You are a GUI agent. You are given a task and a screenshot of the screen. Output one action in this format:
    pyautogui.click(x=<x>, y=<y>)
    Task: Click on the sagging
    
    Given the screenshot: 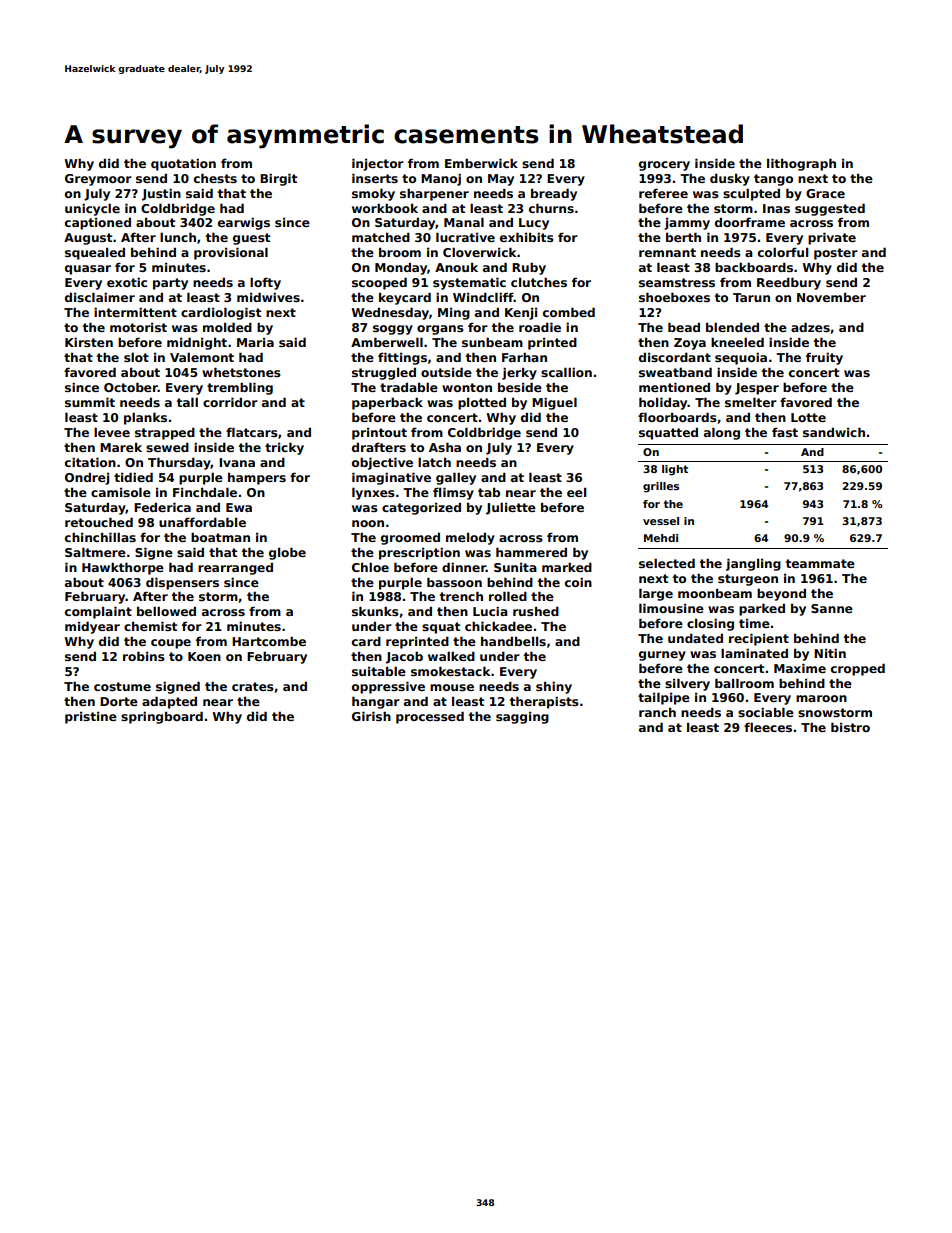 What is the action you would take?
    pyautogui.click(x=522, y=718)
